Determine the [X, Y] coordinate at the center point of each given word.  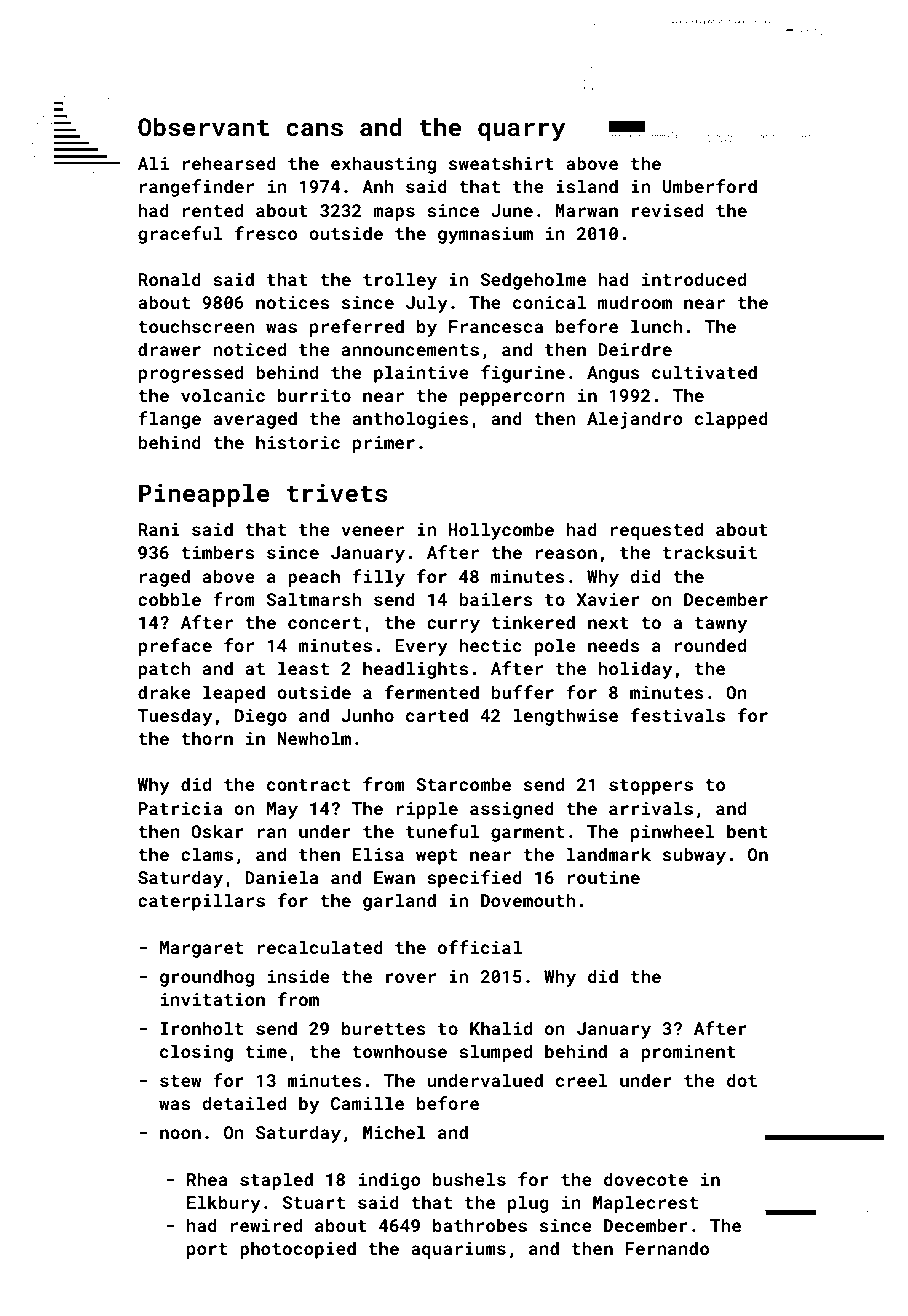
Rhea [207, 1179]
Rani [159, 529]
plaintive [421, 374]
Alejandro [635, 420]
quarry [522, 132]
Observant [203, 126]
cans [314, 129]
